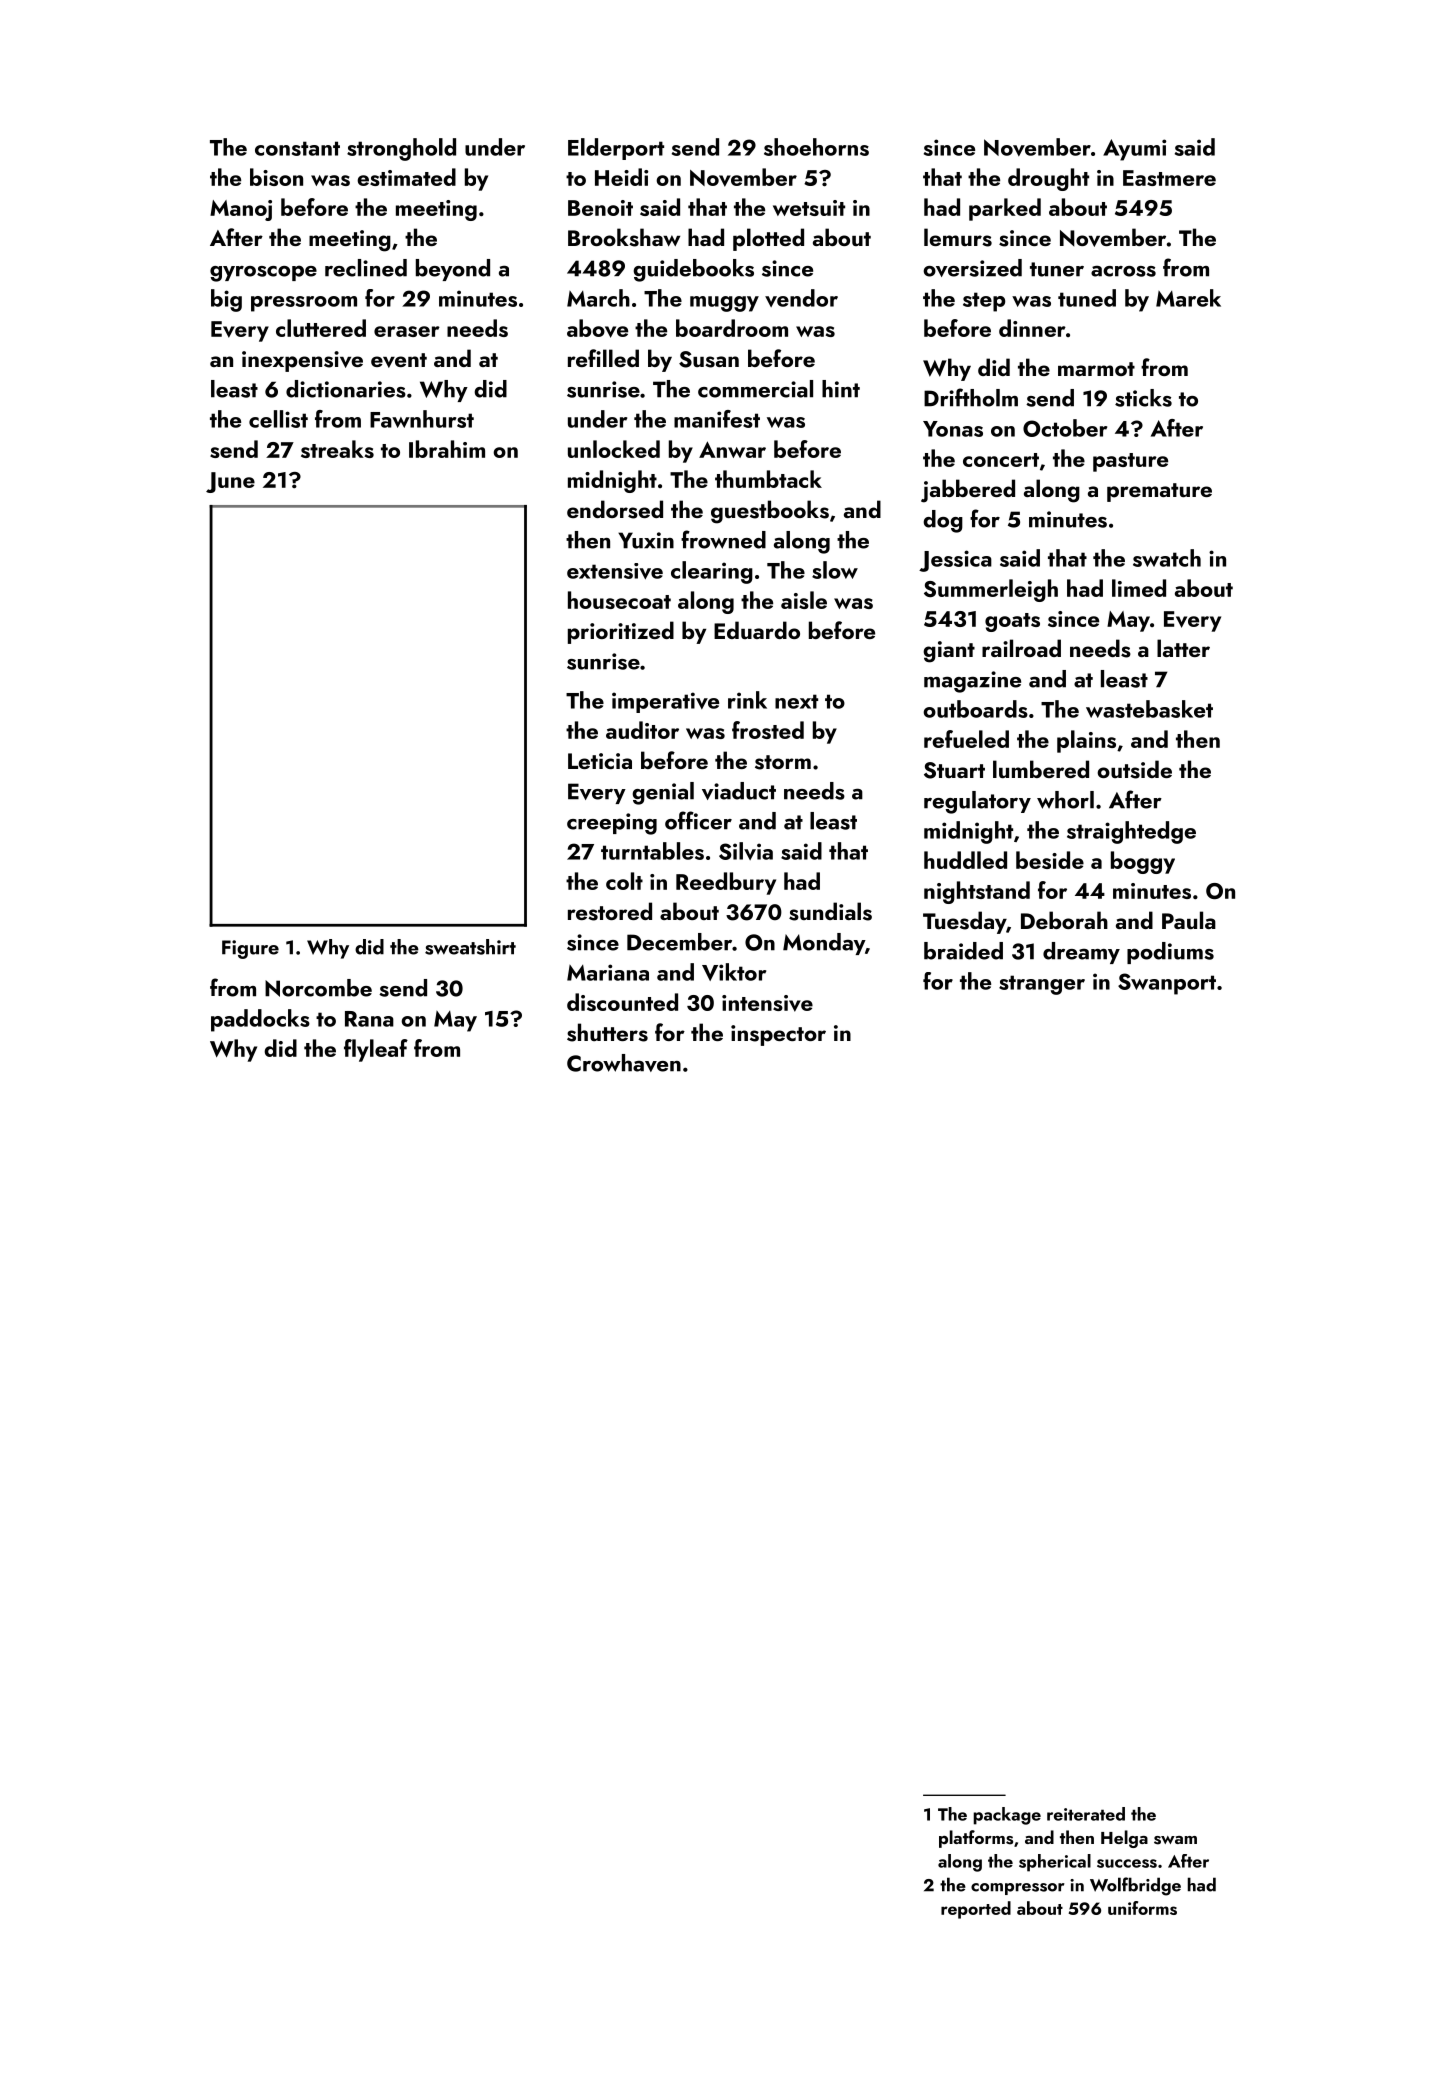 The image size is (1450, 2100). I want to click on Elderport, so click(616, 149).
